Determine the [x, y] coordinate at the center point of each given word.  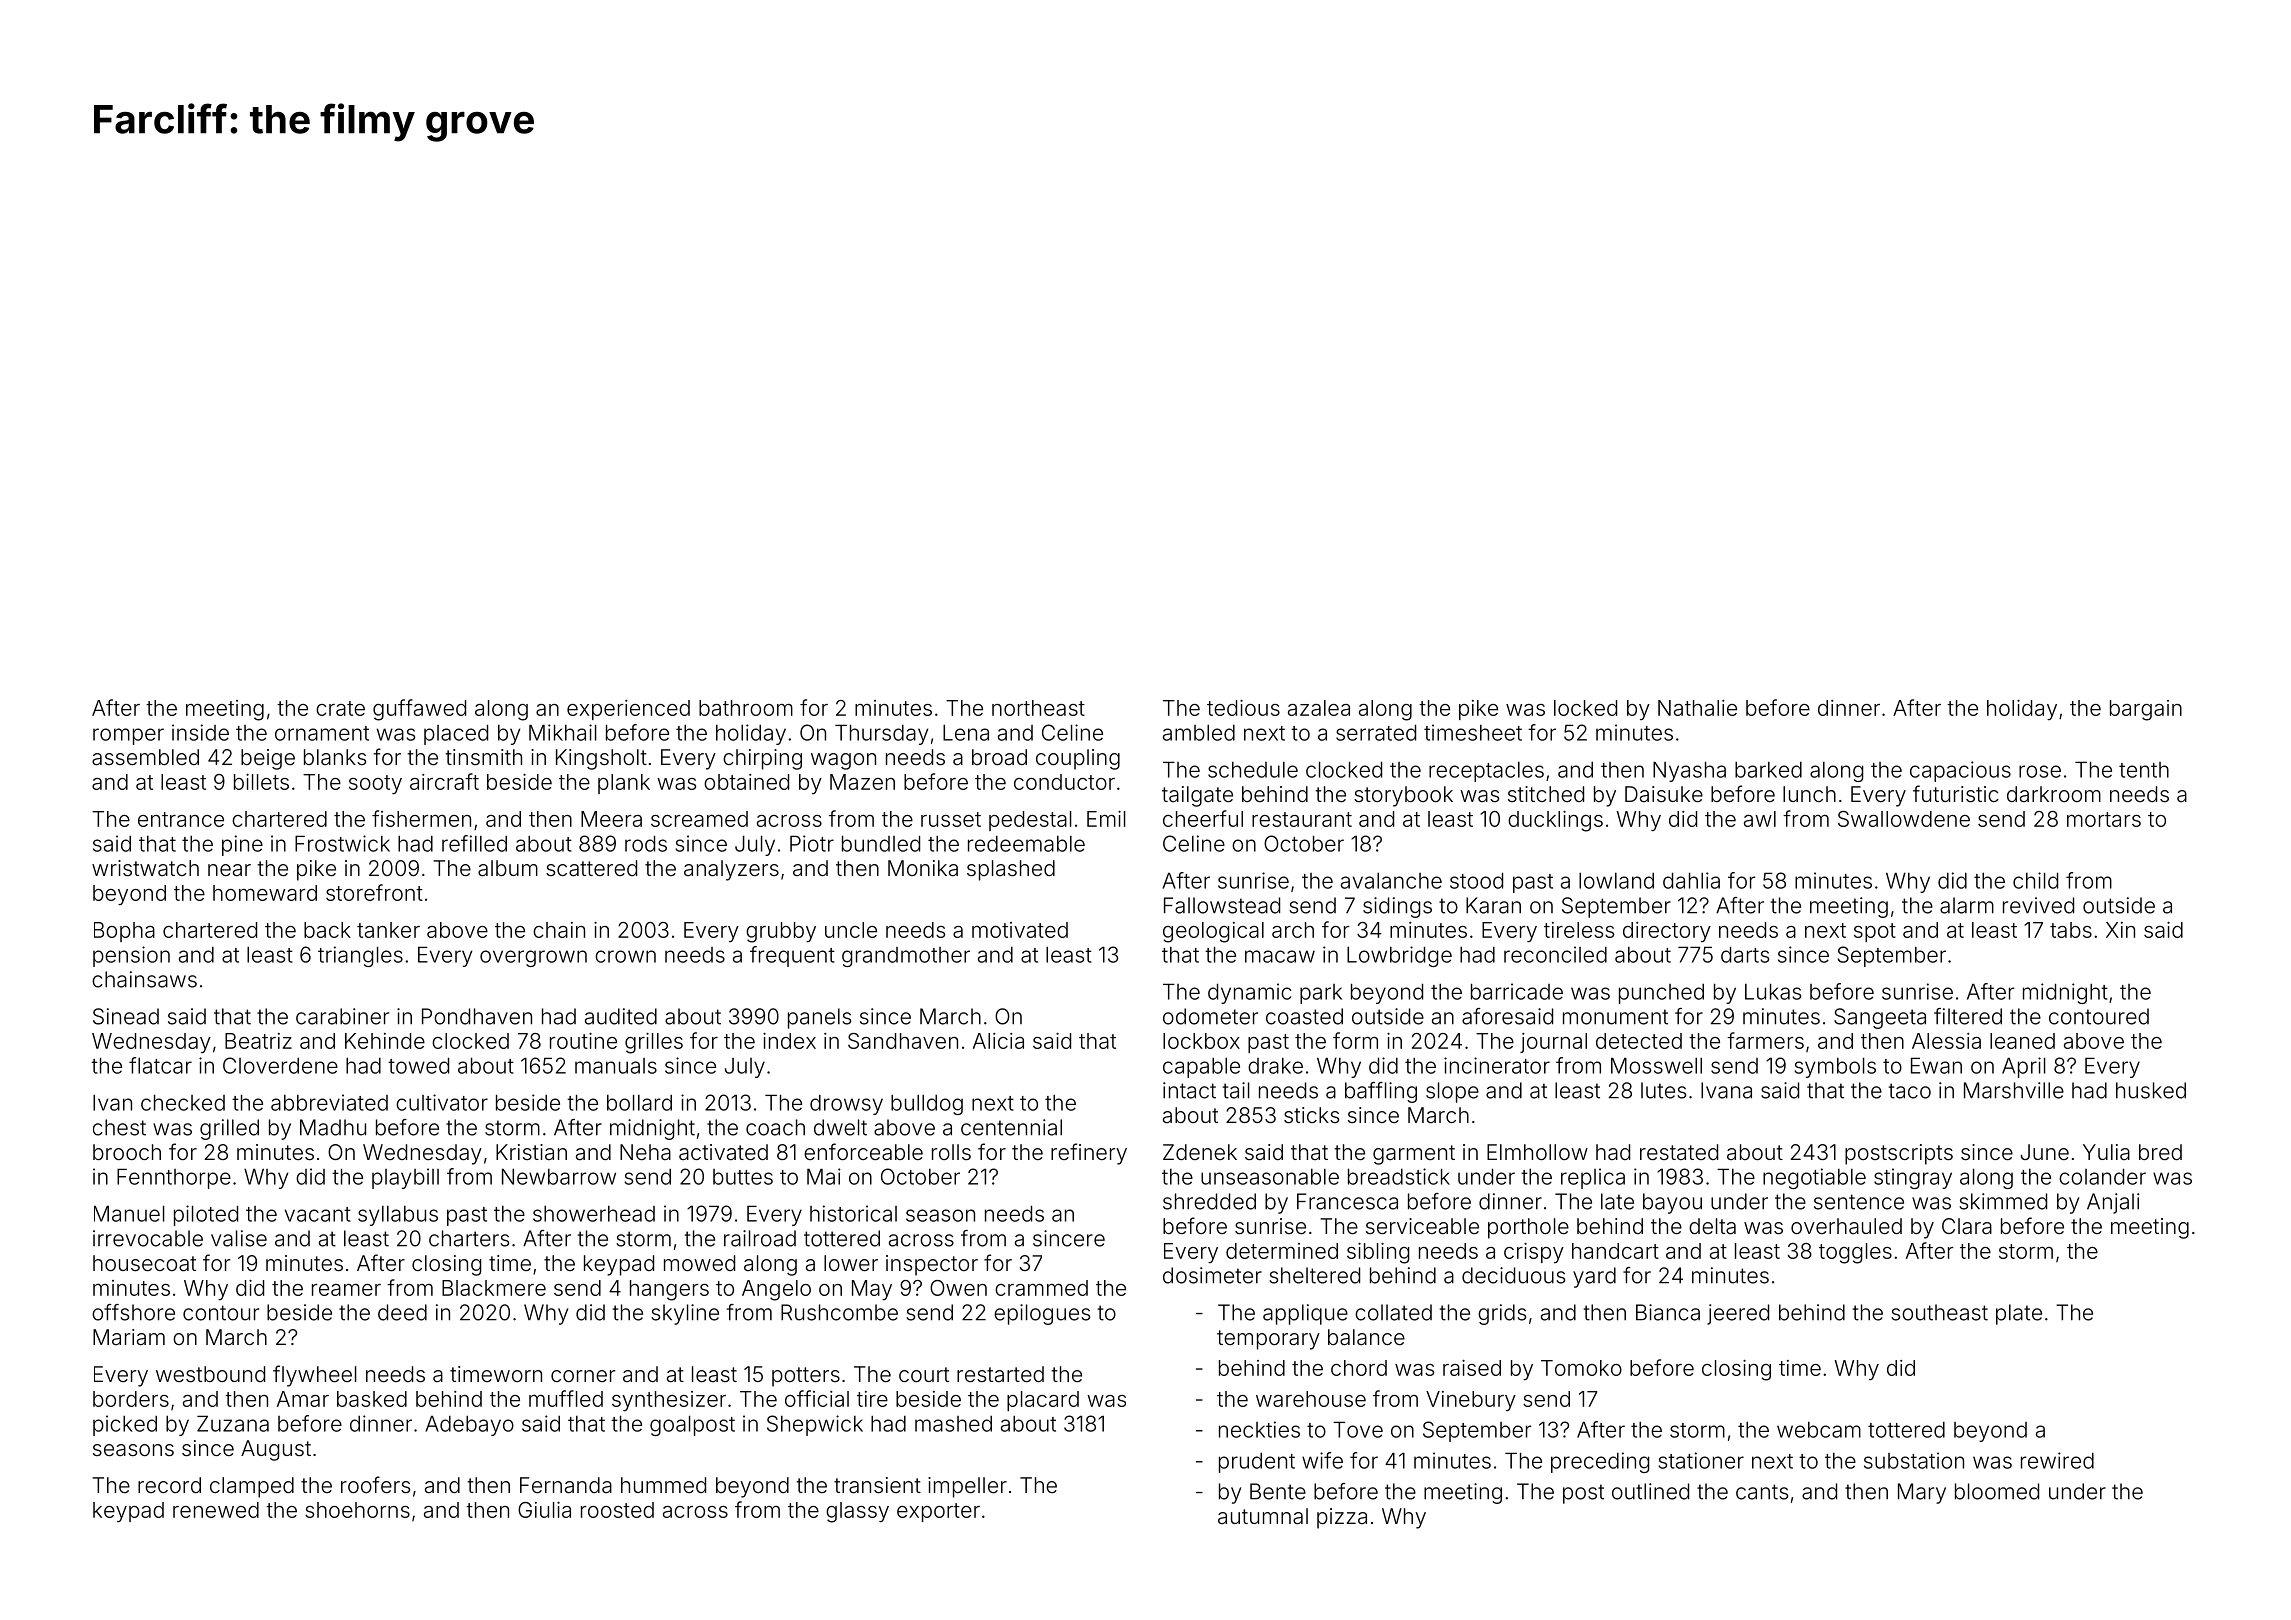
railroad [760, 1238]
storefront [374, 892]
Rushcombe [839, 1312]
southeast [1939, 1312]
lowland [1616, 880]
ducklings [1555, 821]
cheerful [1203, 818]
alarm [1967, 905]
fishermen [421, 818]
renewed [216, 1510]
